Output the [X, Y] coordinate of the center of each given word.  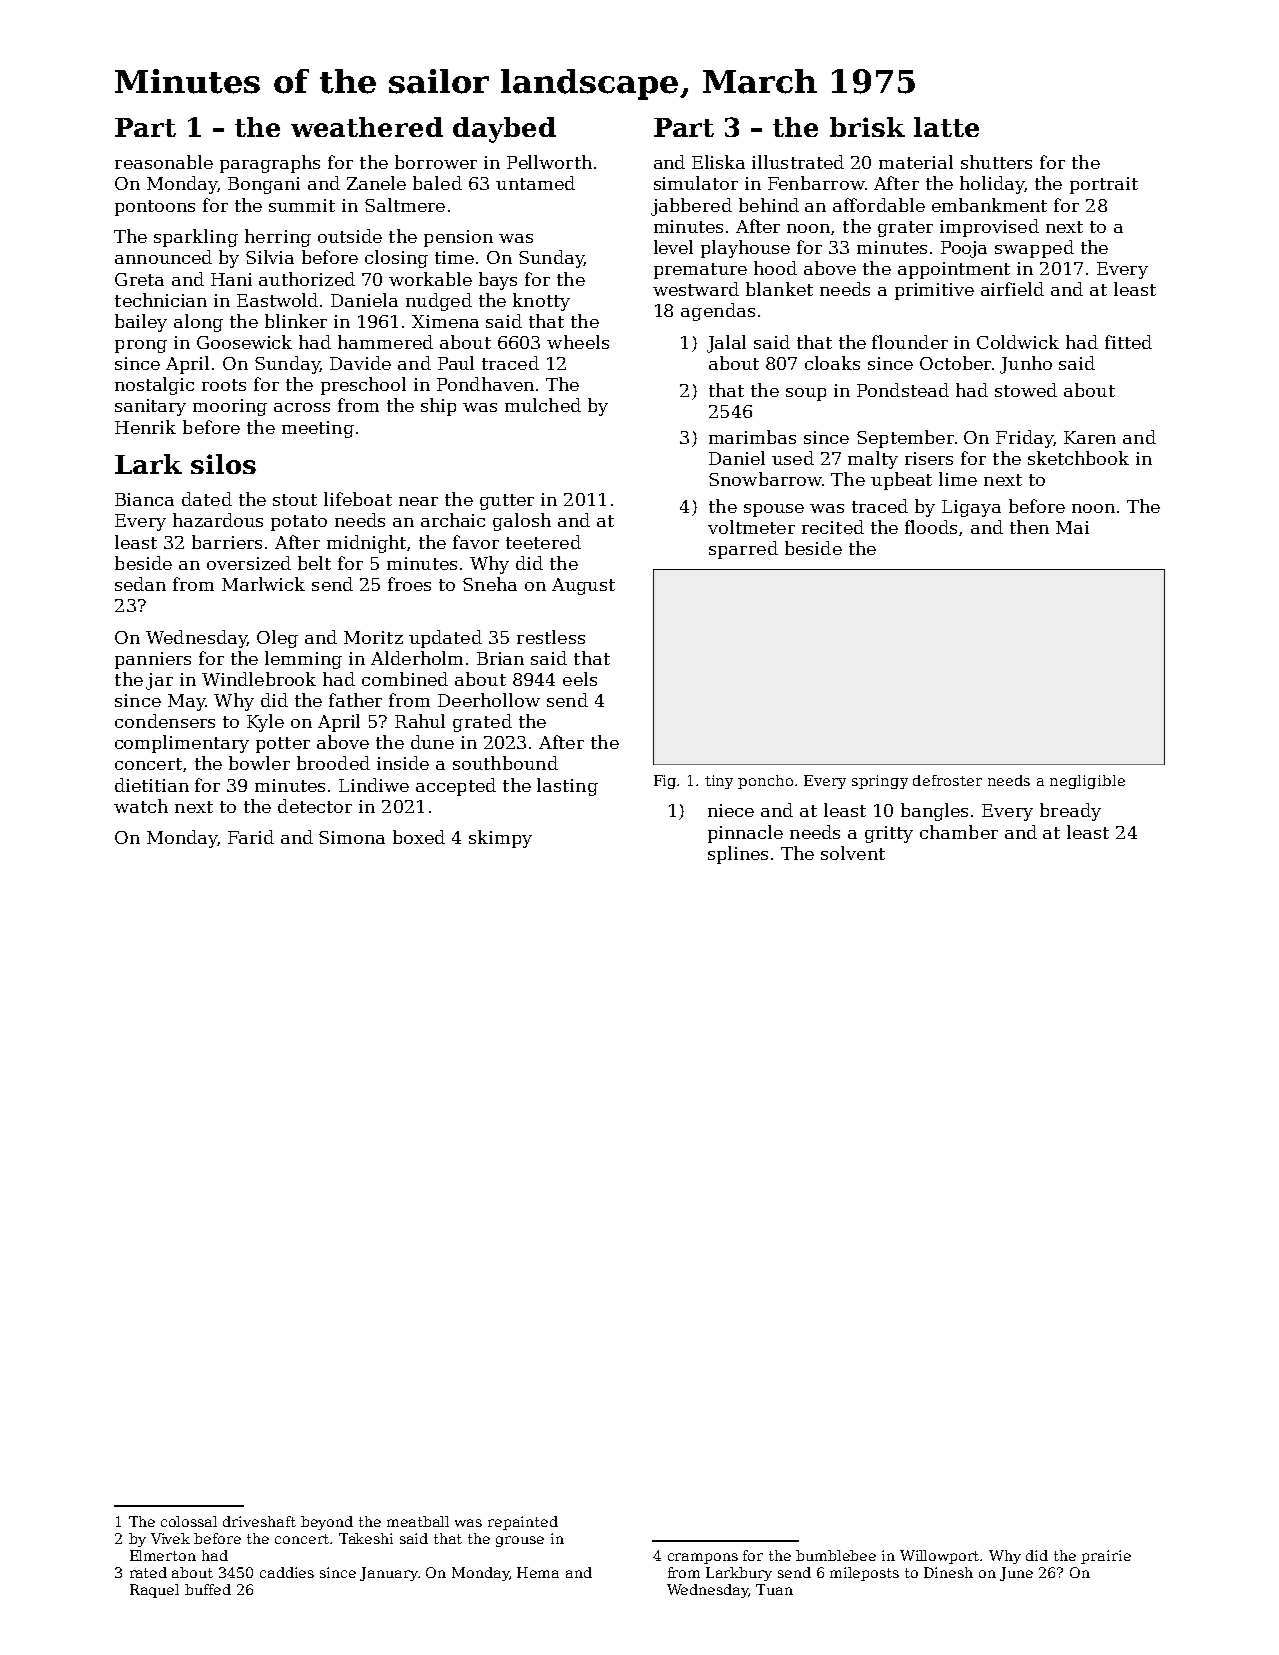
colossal [189, 1521]
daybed [504, 130]
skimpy [500, 839]
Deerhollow [489, 700]
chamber [959, 832]
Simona [352, 837]
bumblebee [836, 1555]
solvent [853, 853]
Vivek [170, 1538]
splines [738, 855]
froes [409, 584]
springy [880, 782]
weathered [367, 127]
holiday [992, 185]
